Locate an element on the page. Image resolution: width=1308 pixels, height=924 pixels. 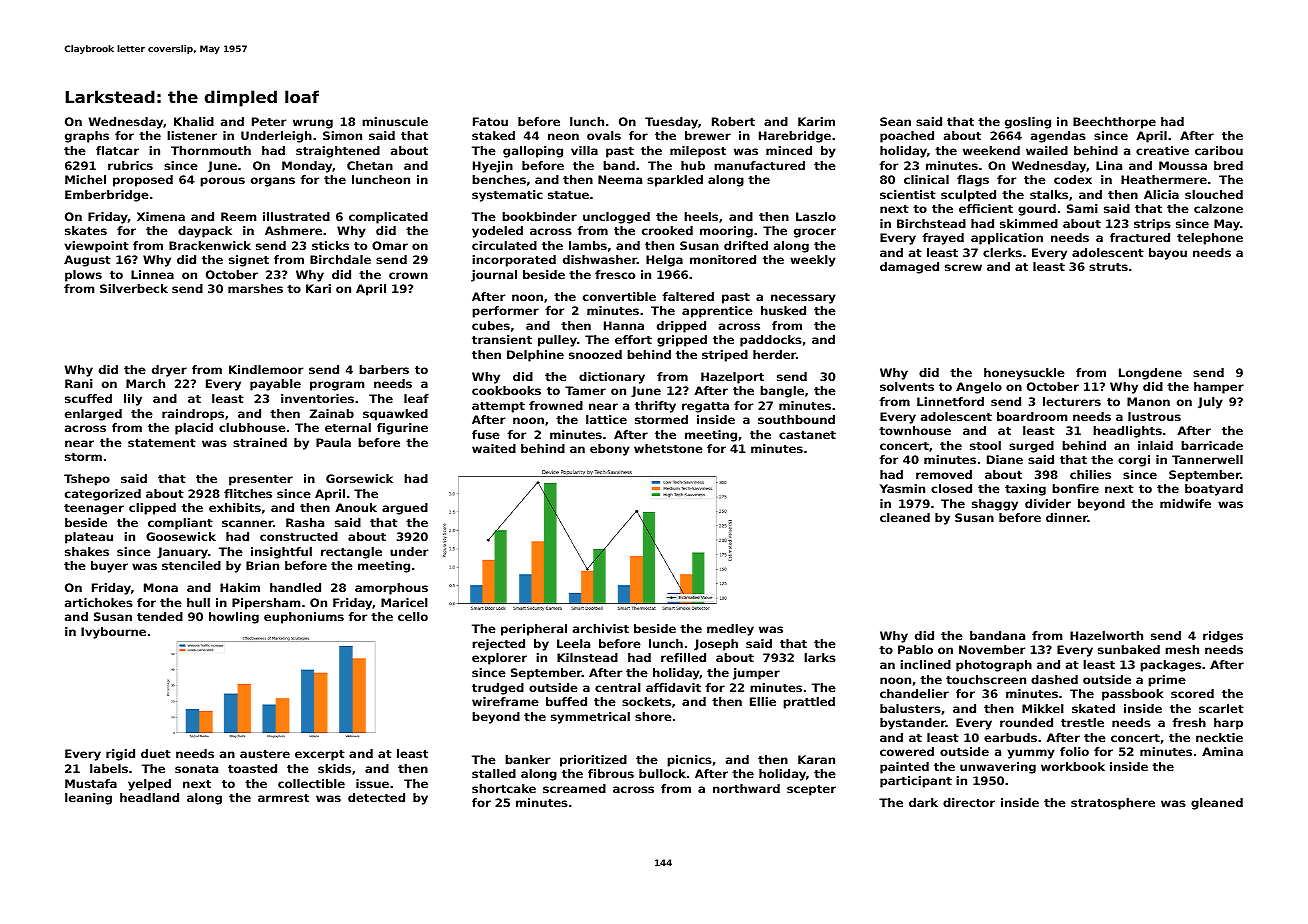
porous is located at coordinates (222, 182).
